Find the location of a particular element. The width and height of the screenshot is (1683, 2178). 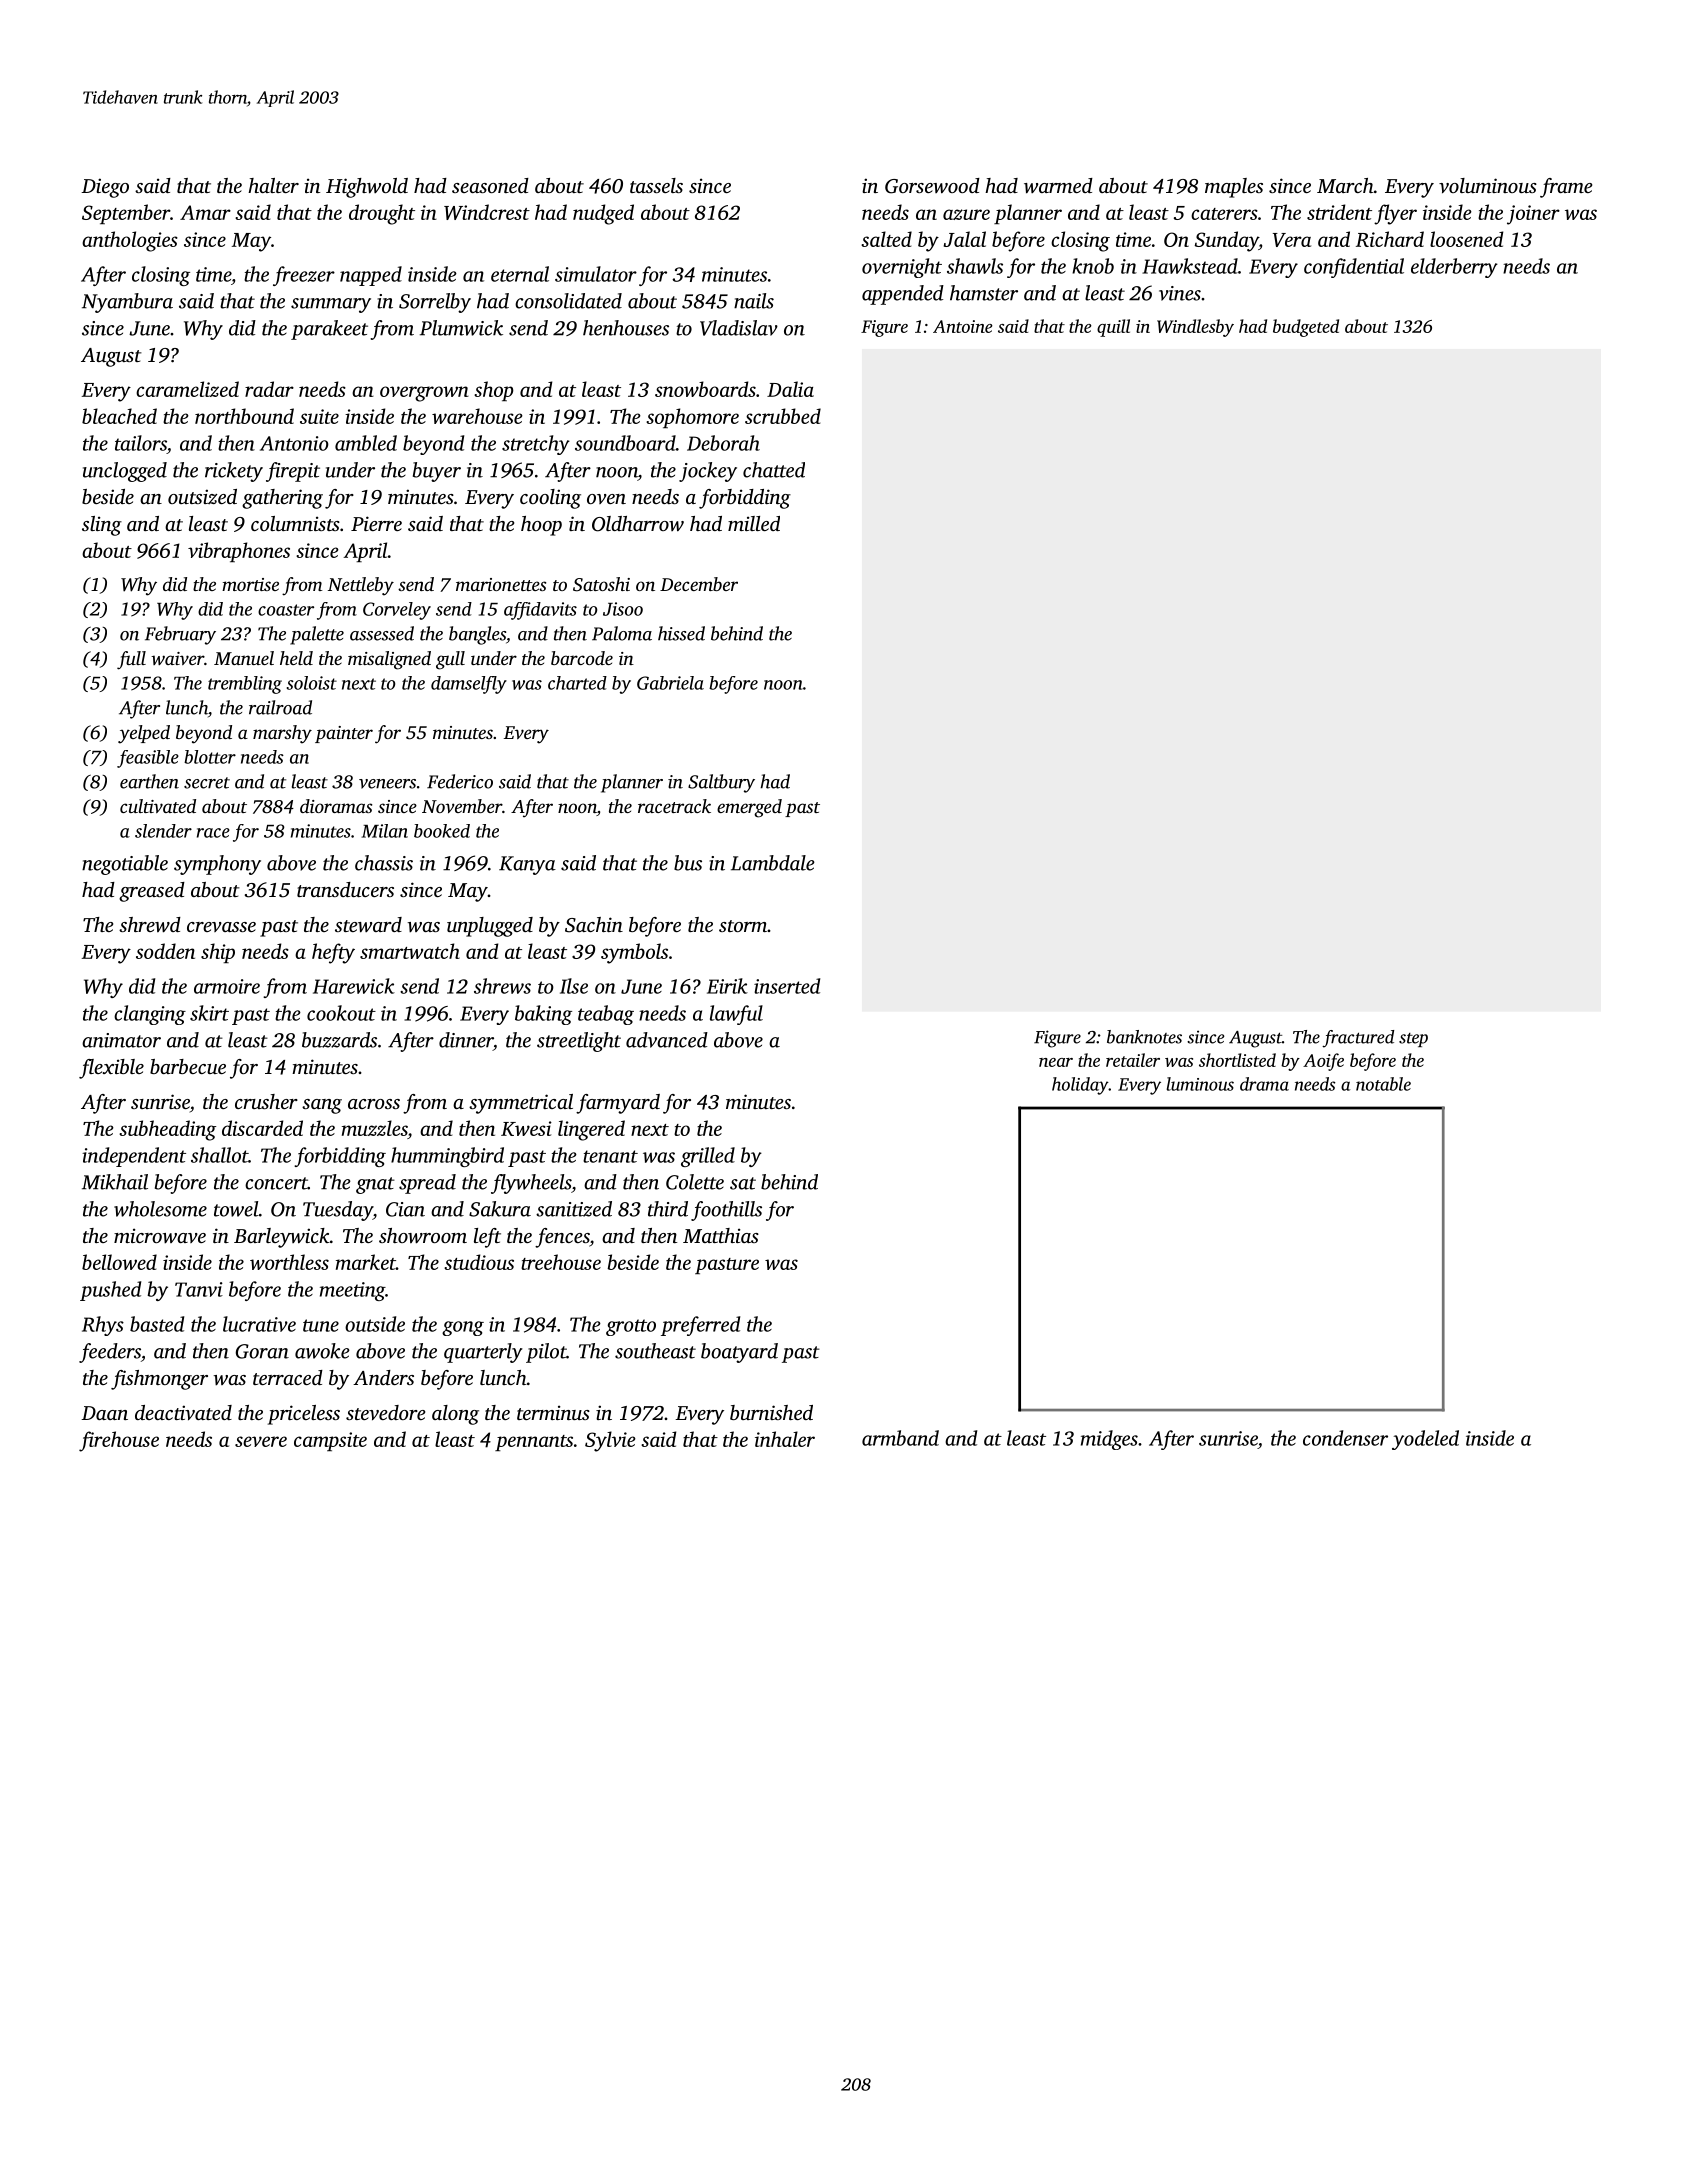

milled is located at coordinates (754, 523).
